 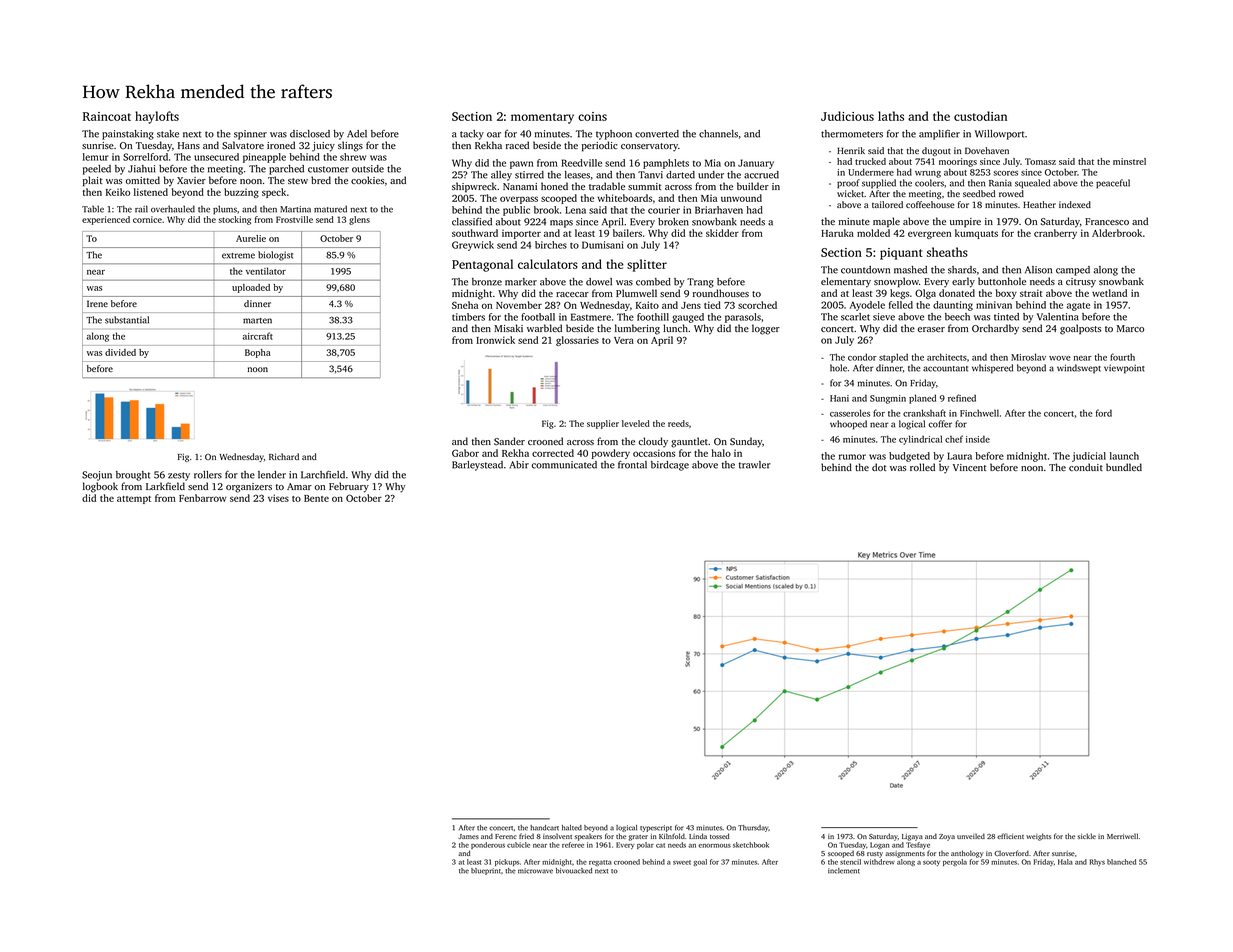 I want to click on Richard, so click(x=284, y=456).
